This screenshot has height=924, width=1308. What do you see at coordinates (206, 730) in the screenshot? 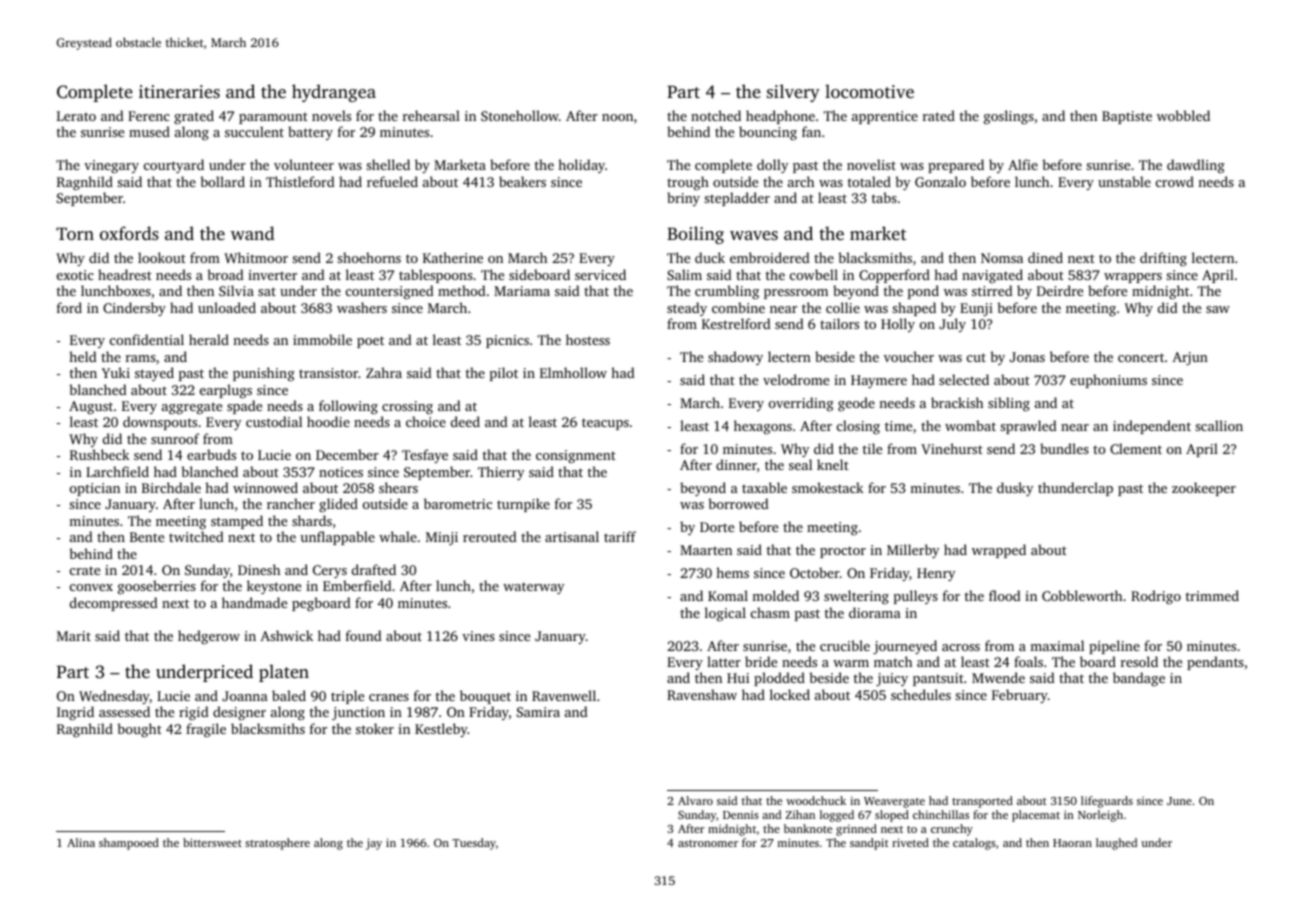
I see `fragile` at bounding box center [206, 730].
